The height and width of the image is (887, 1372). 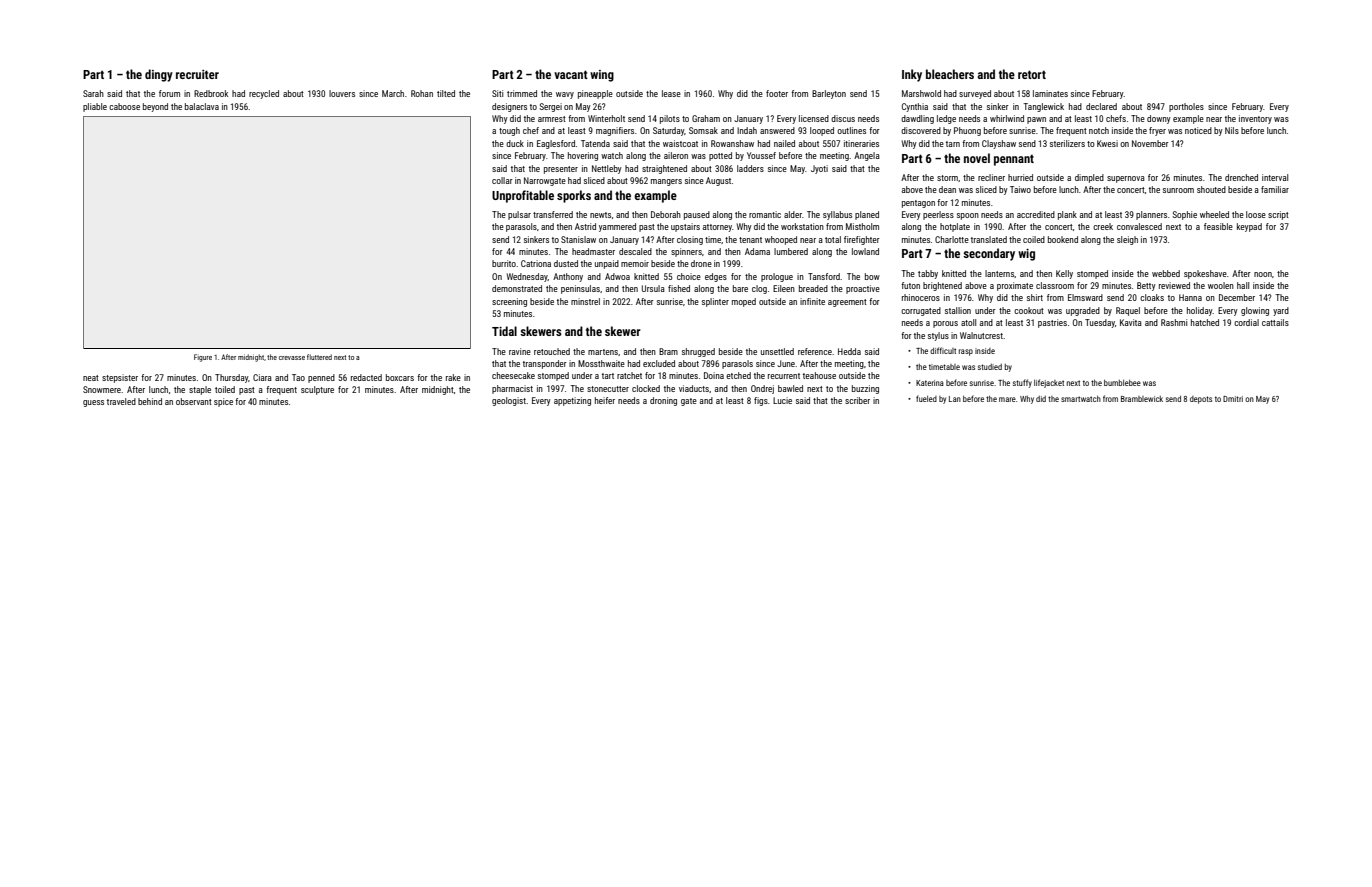 I want to click on fluttered, so click(x=319, y=357).
